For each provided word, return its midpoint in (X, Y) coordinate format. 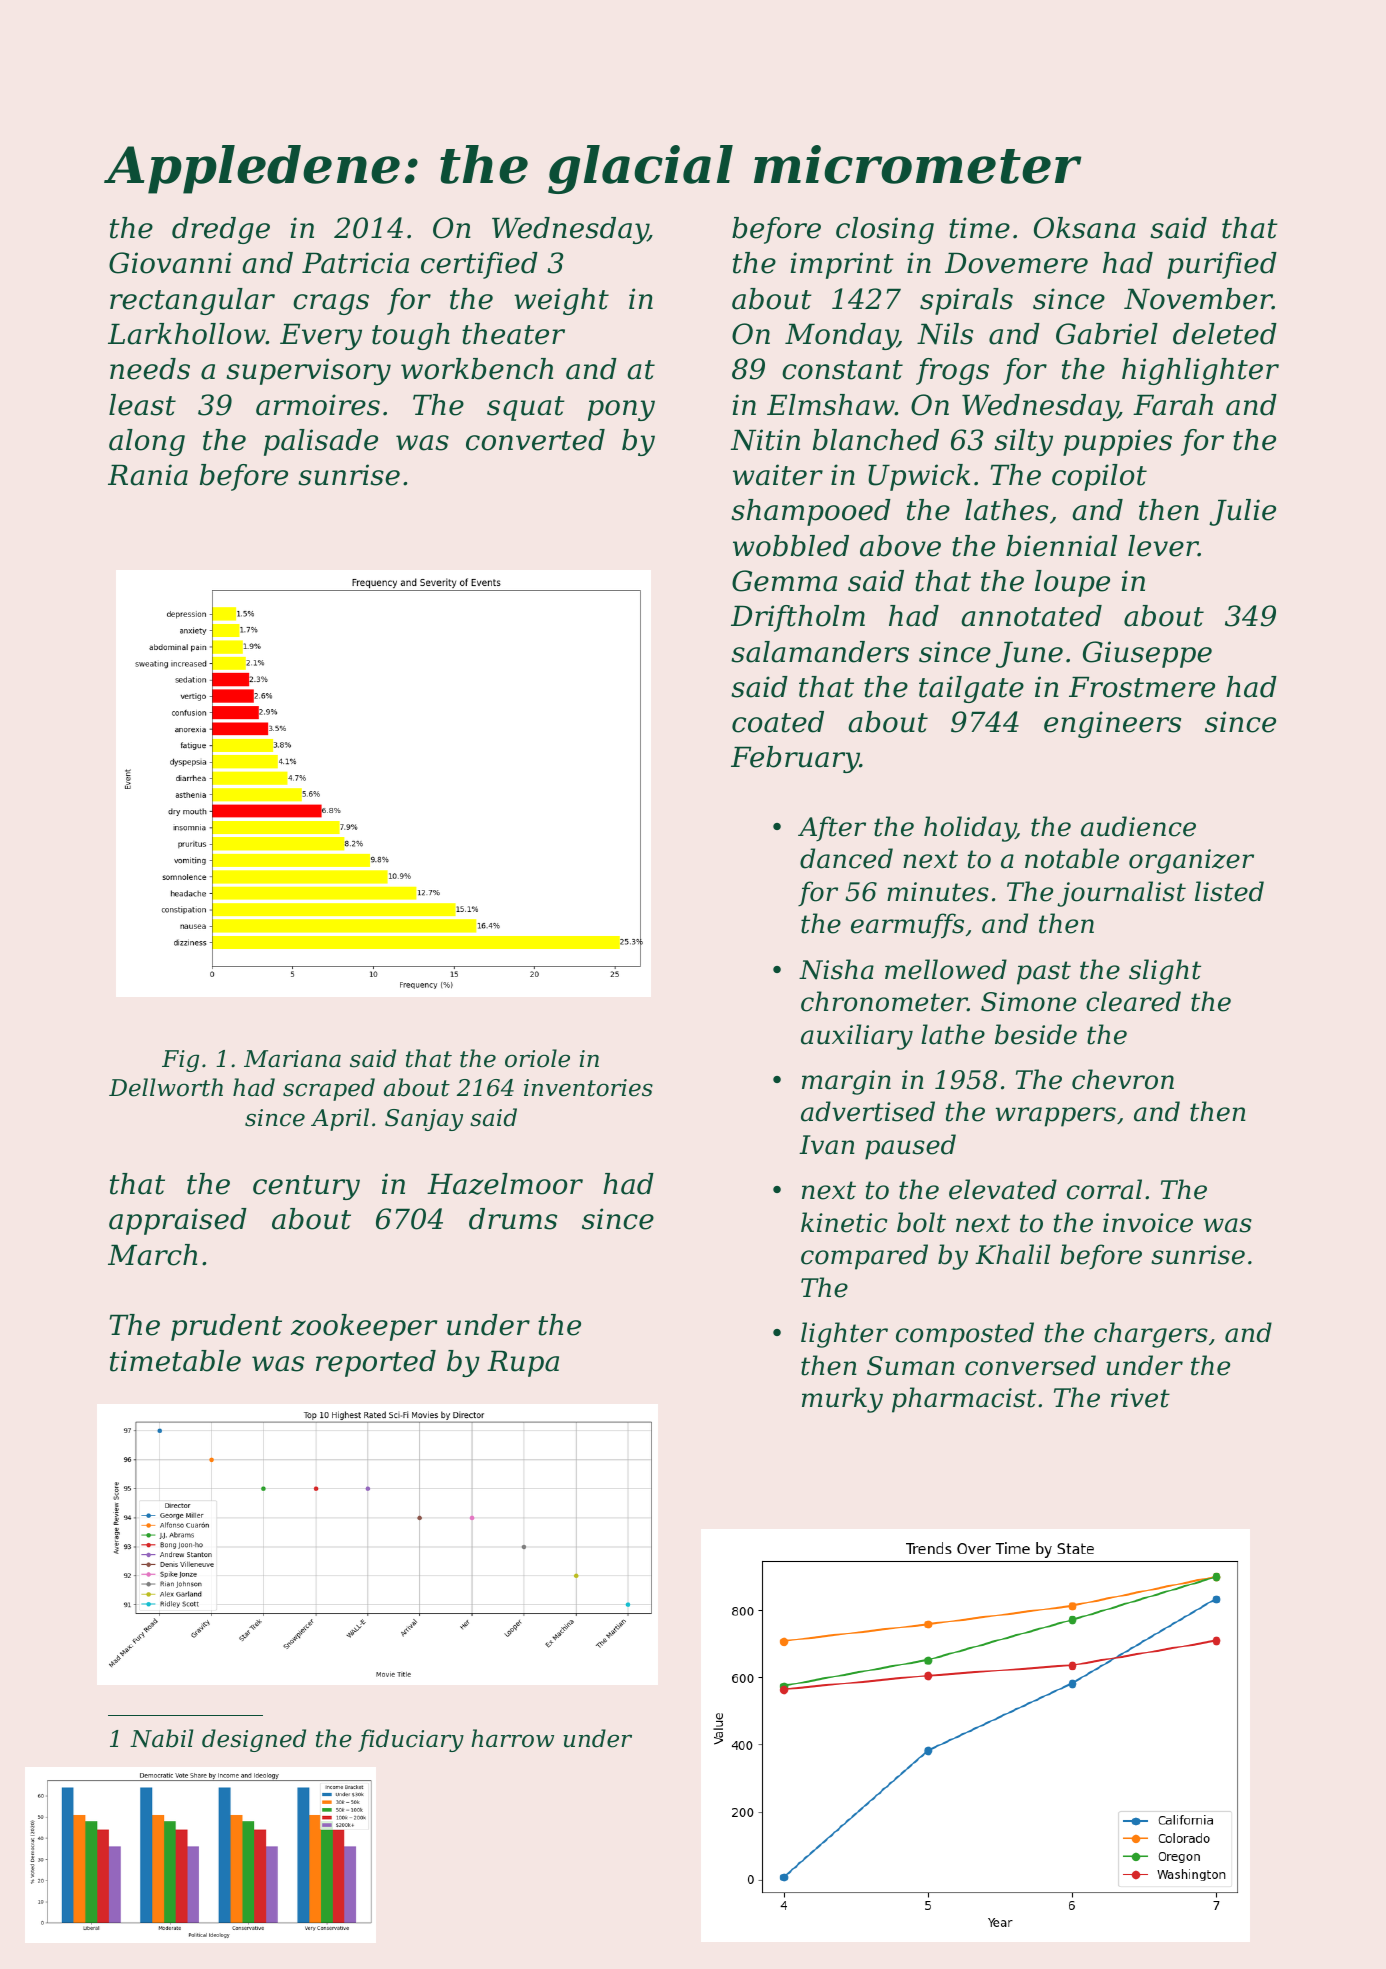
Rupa (523, 1363)
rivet (1140, 1398)
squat (526, 408)
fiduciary (411, 1740)
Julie (1242, 512)
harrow (512, 1738)
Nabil (161, 1738)
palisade (321, 442)
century (306, 1187)
